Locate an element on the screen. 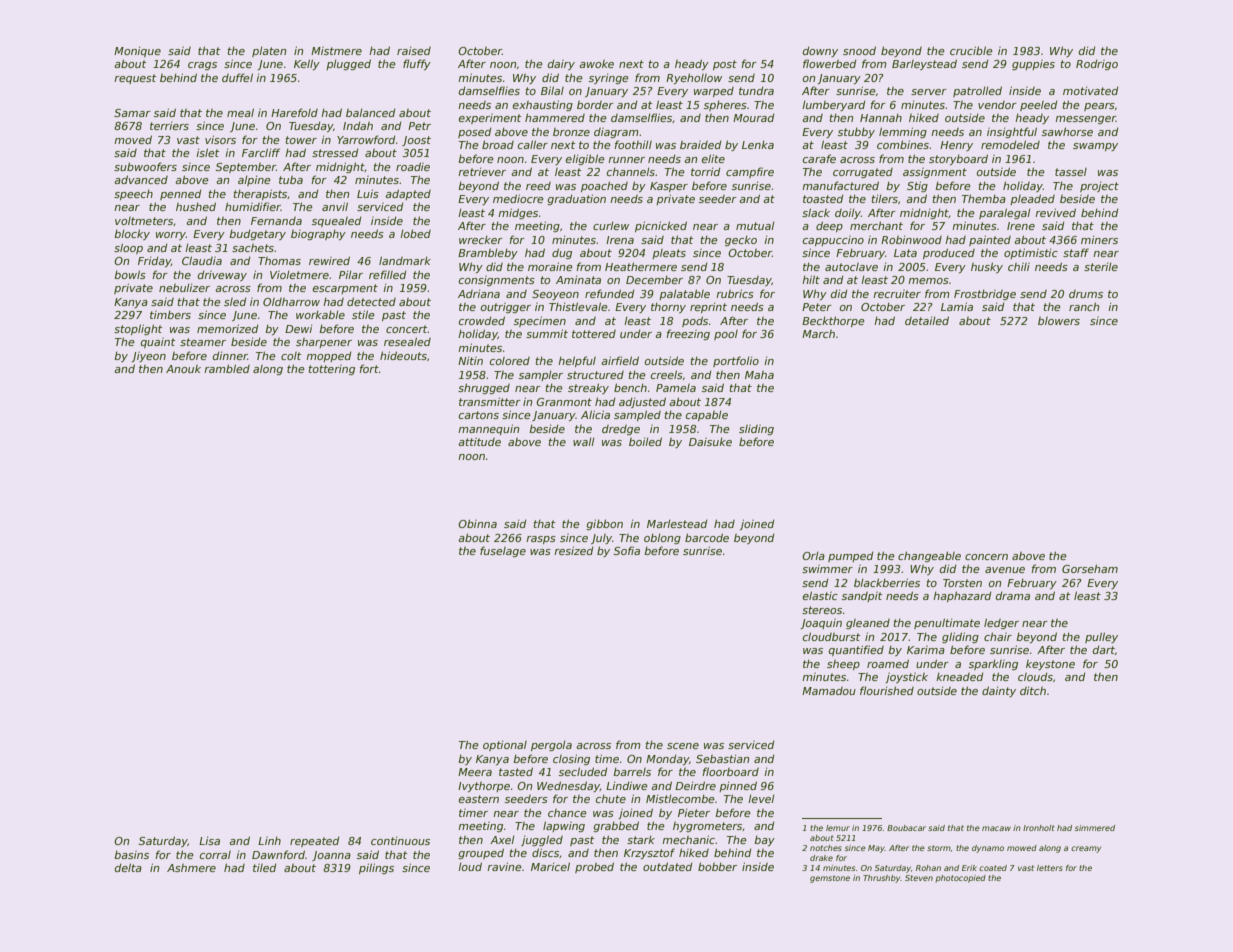  boiled is located at coordinates (645, 441).
